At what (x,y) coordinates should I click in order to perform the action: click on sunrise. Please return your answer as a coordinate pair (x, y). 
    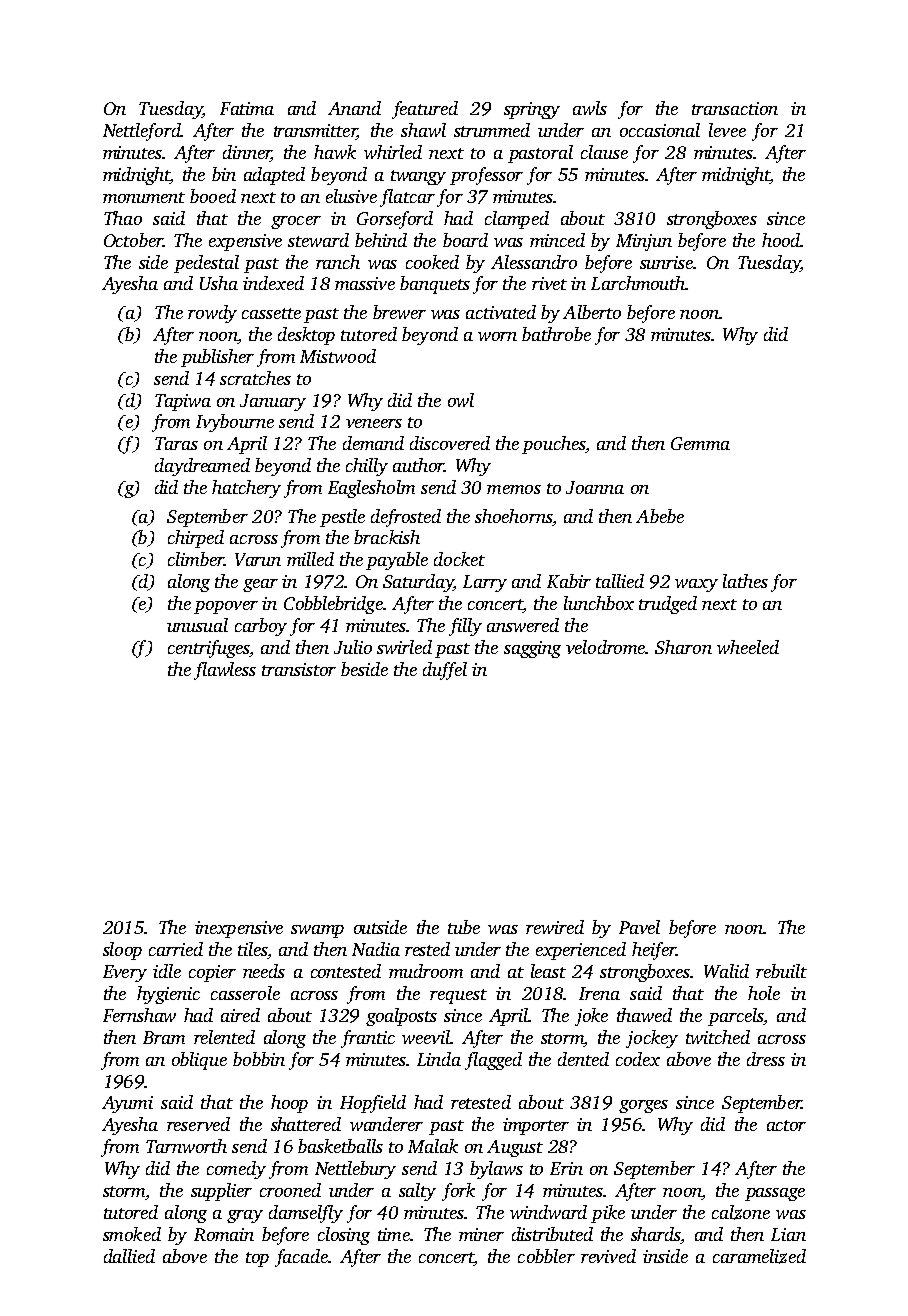
    Looking at the image, I should click on (666, 262).
